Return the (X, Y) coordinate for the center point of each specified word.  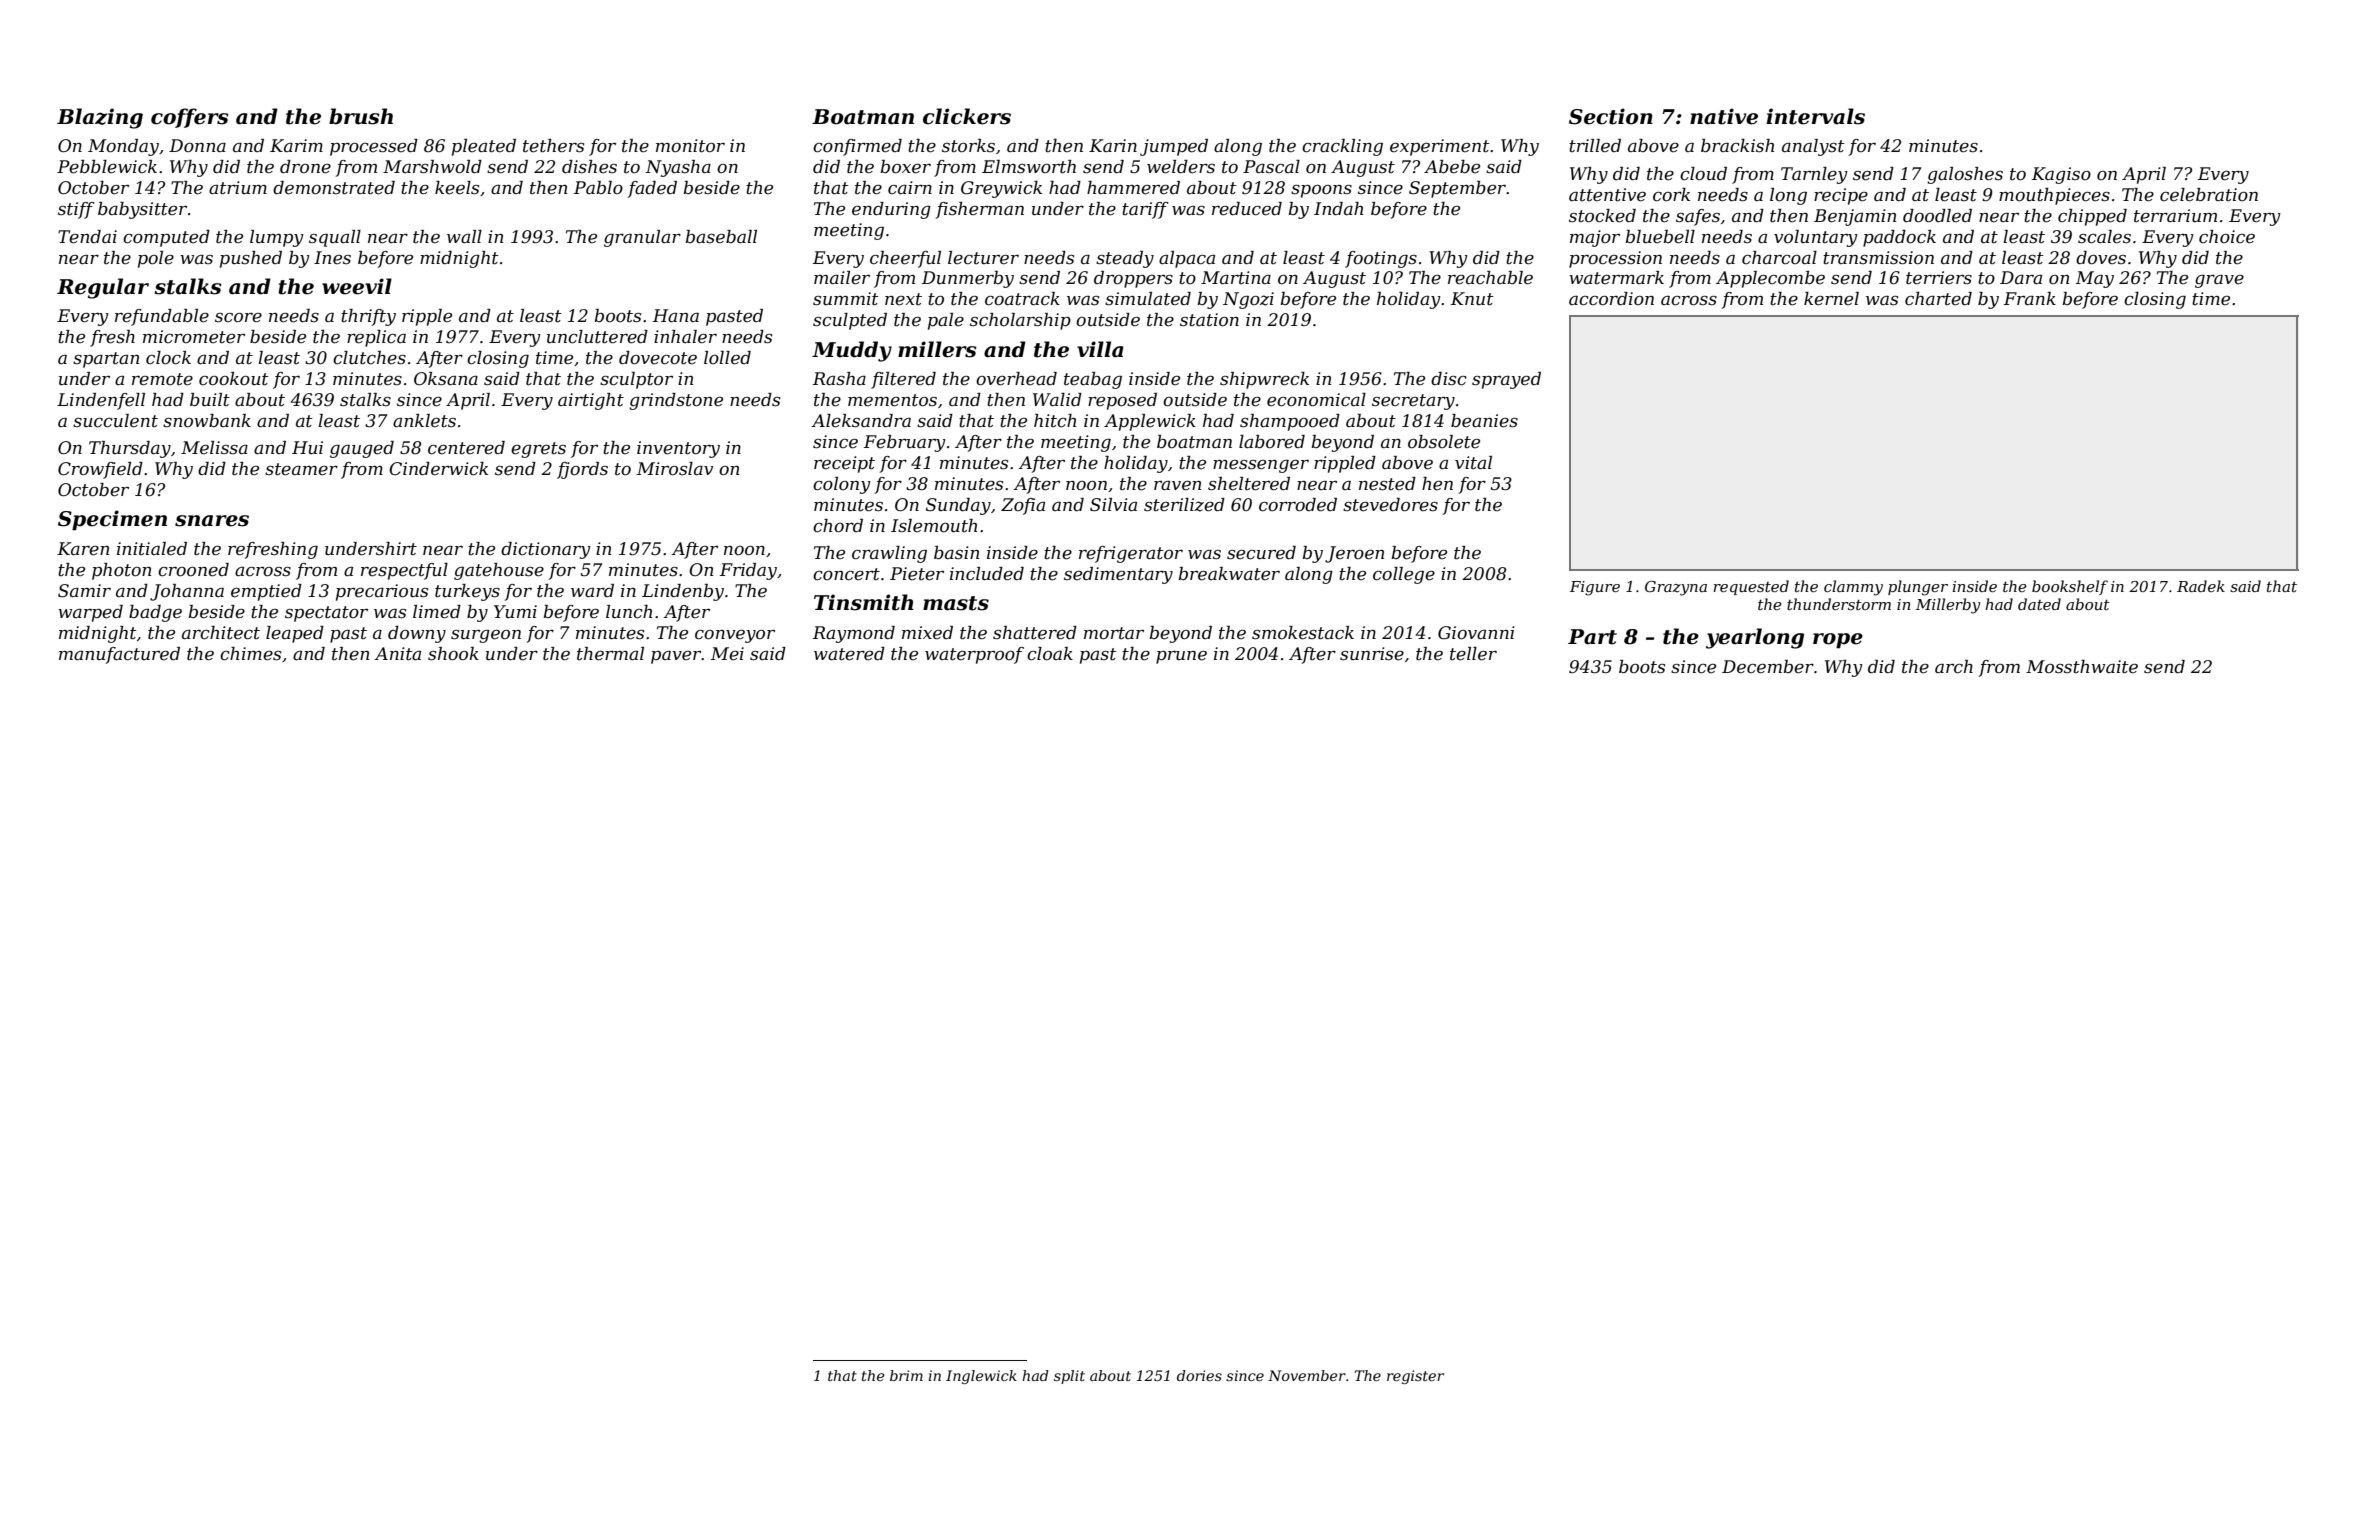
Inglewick (981, 1377)
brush (361, 116)
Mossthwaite (2082, 667)
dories (1199, 1375)
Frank (2030, 298)
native (1724, 116)
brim (906, 1375)
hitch (1055, 421)
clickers (967, 116)
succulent (115, 421)
